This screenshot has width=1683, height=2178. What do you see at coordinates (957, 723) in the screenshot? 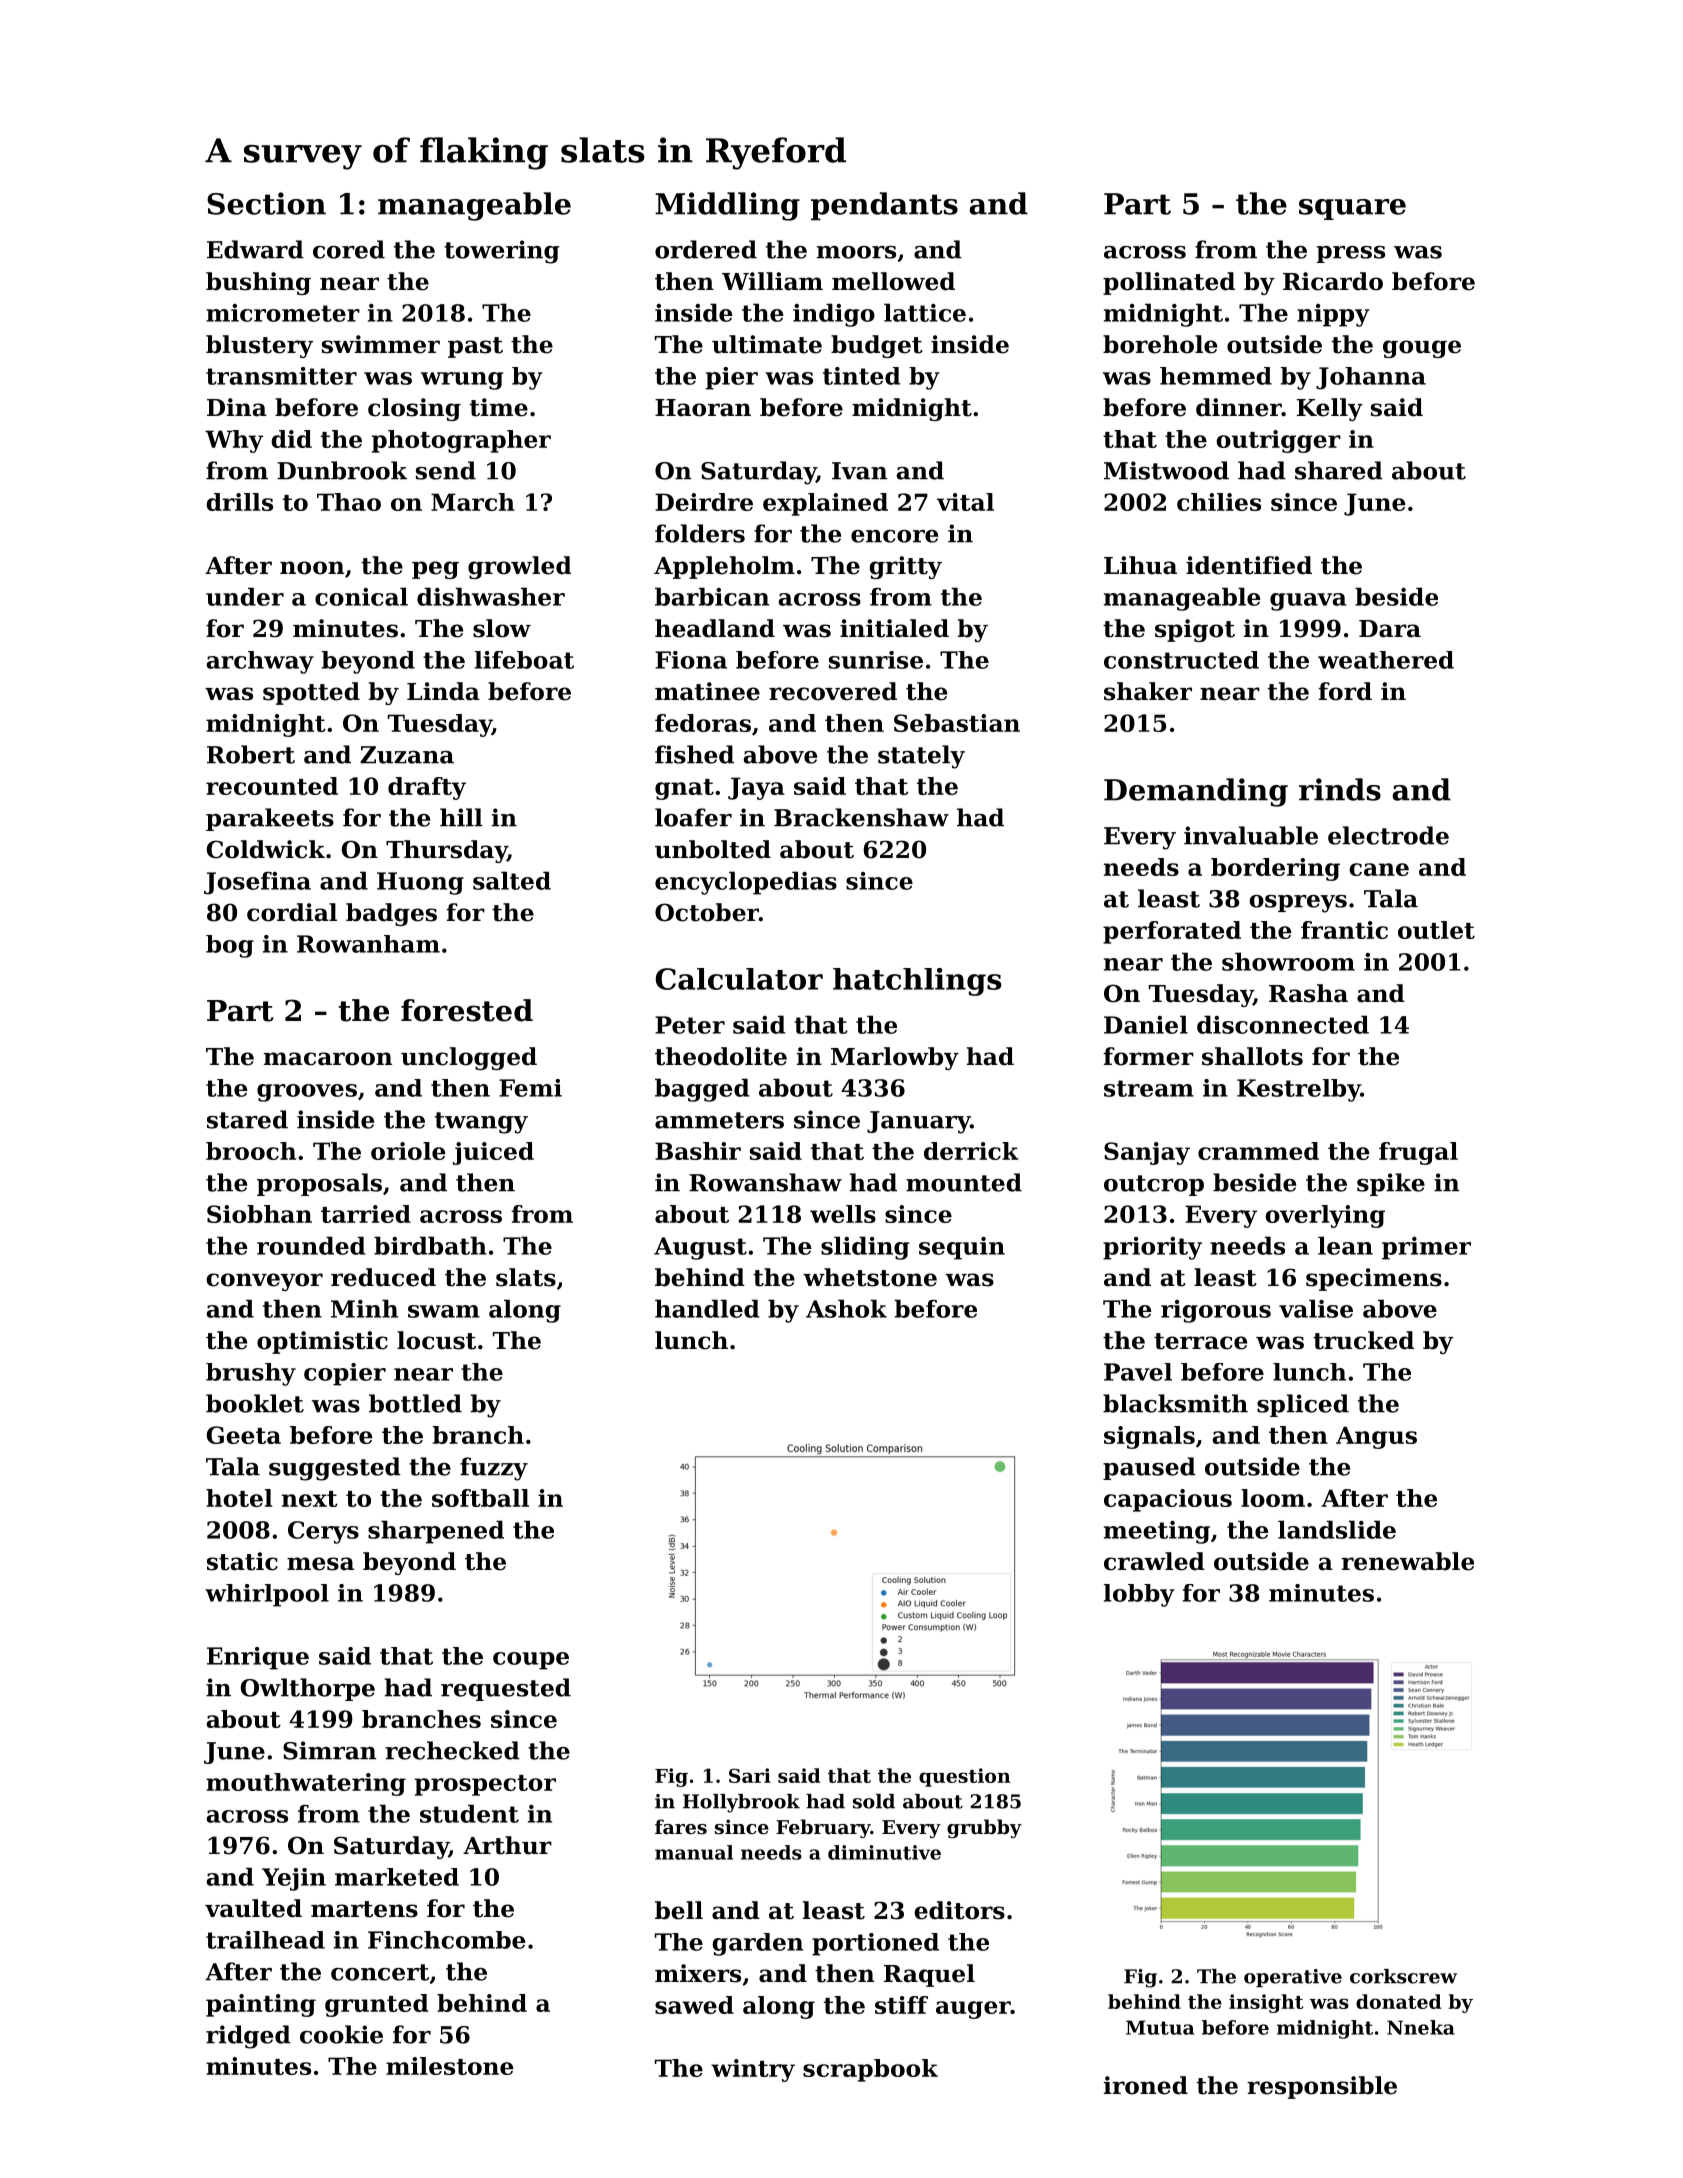
I see `Sebastian` at bounding box center [957, 723].
